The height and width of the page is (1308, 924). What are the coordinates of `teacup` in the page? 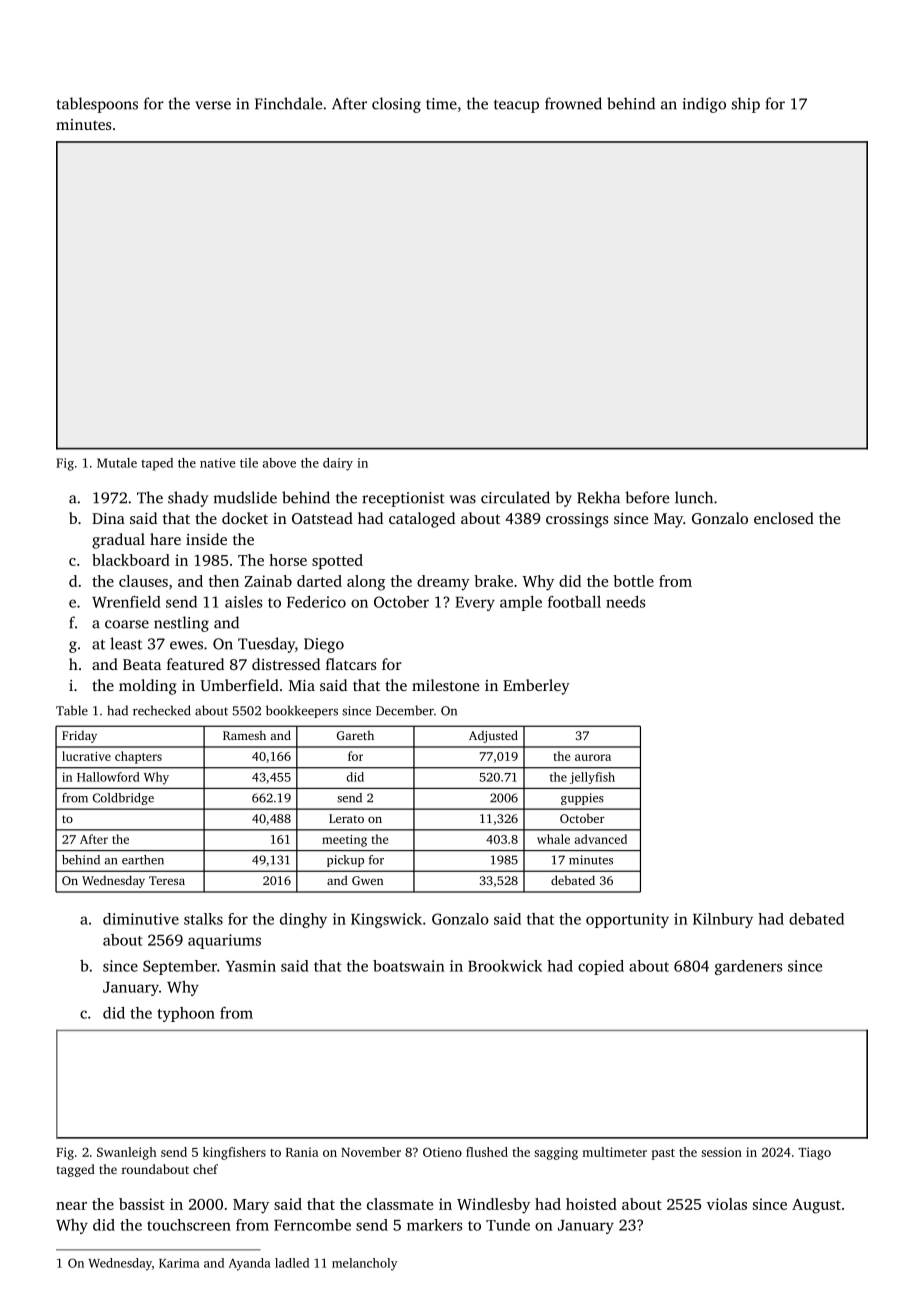 It's located at (516, 106).
